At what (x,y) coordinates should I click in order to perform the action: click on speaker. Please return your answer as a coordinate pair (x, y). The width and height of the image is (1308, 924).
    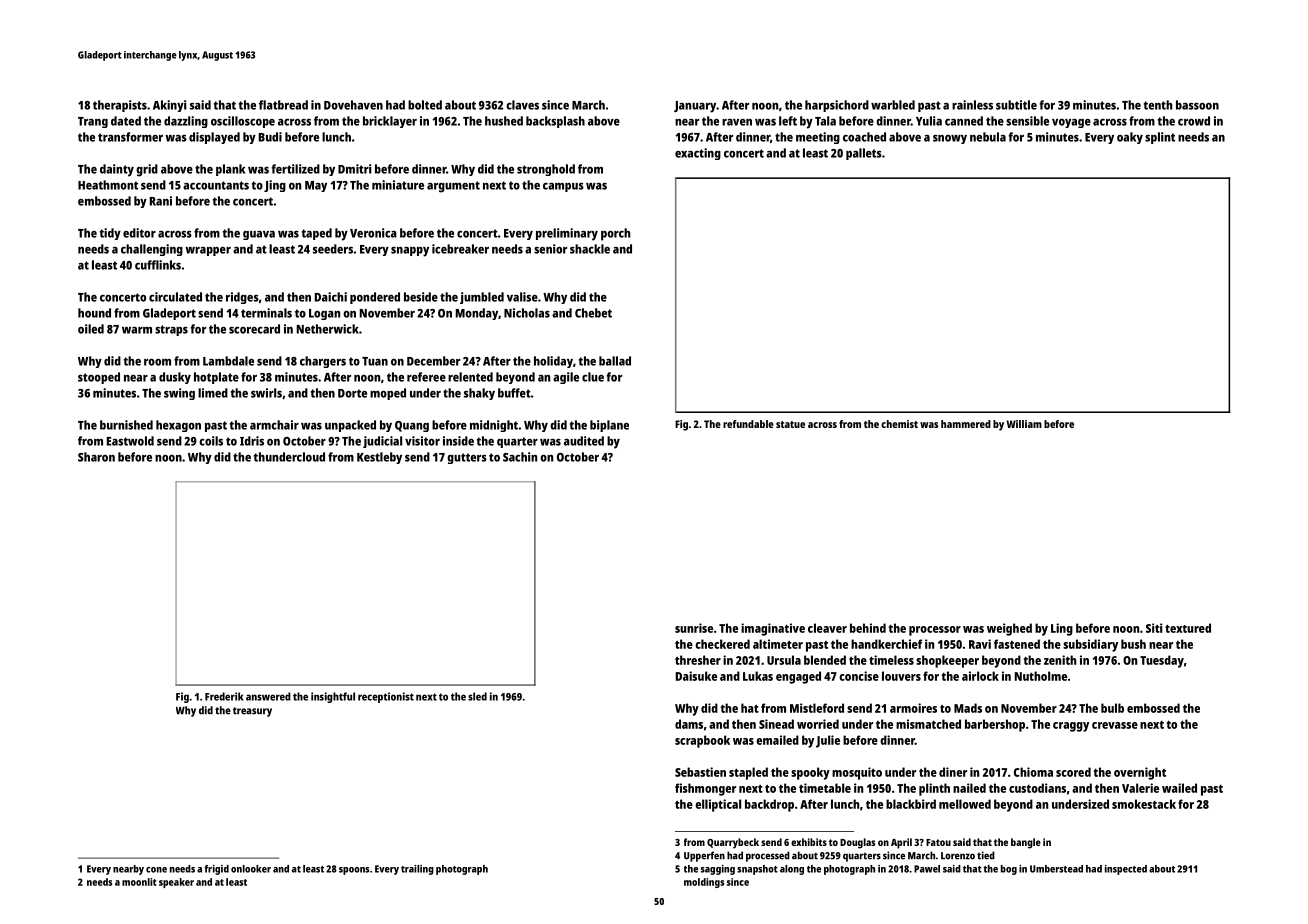
    Looking at the image, I should click on (176, 883).
